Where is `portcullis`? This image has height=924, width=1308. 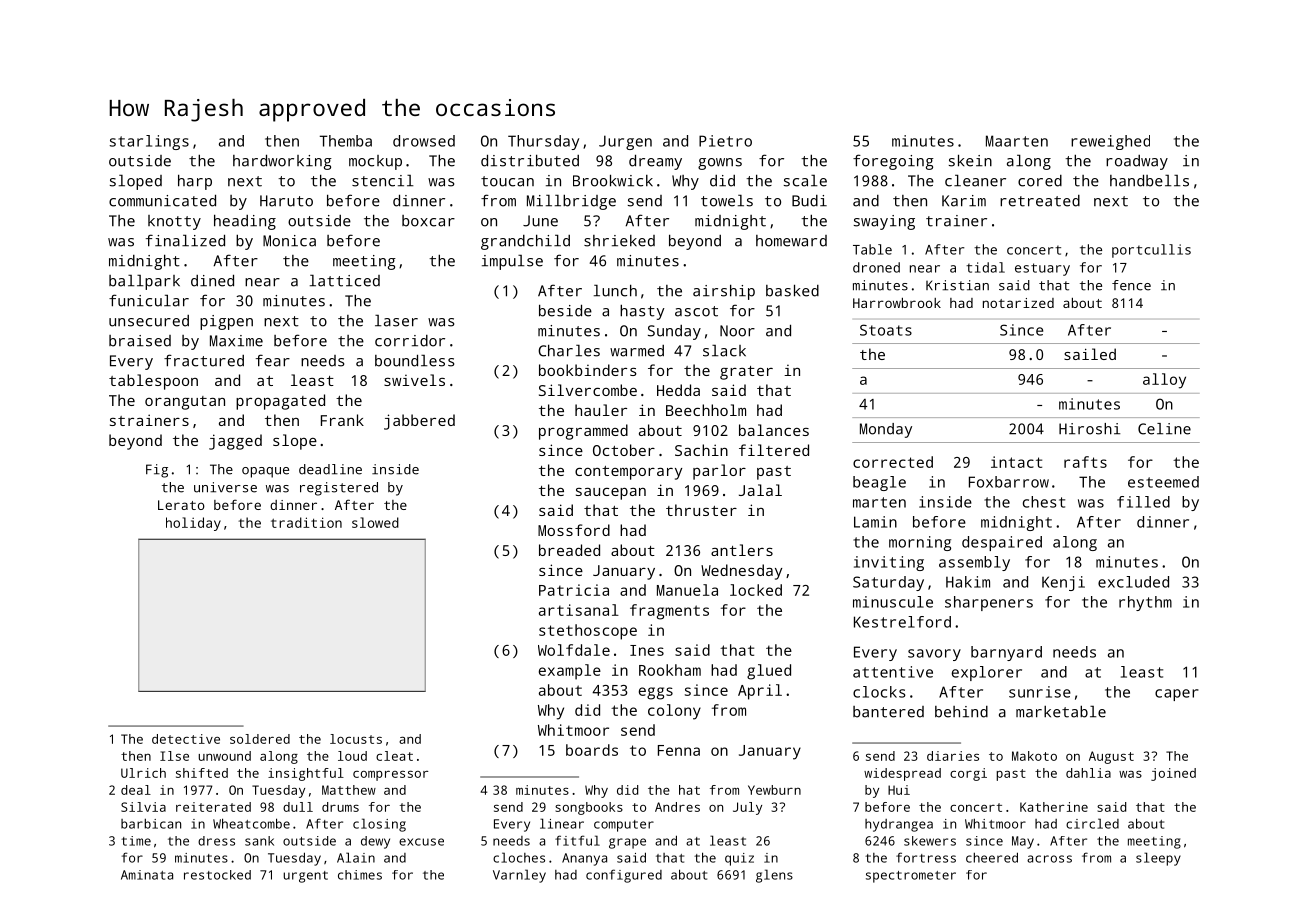 portcullis is located at coordinates (1151, 251).
